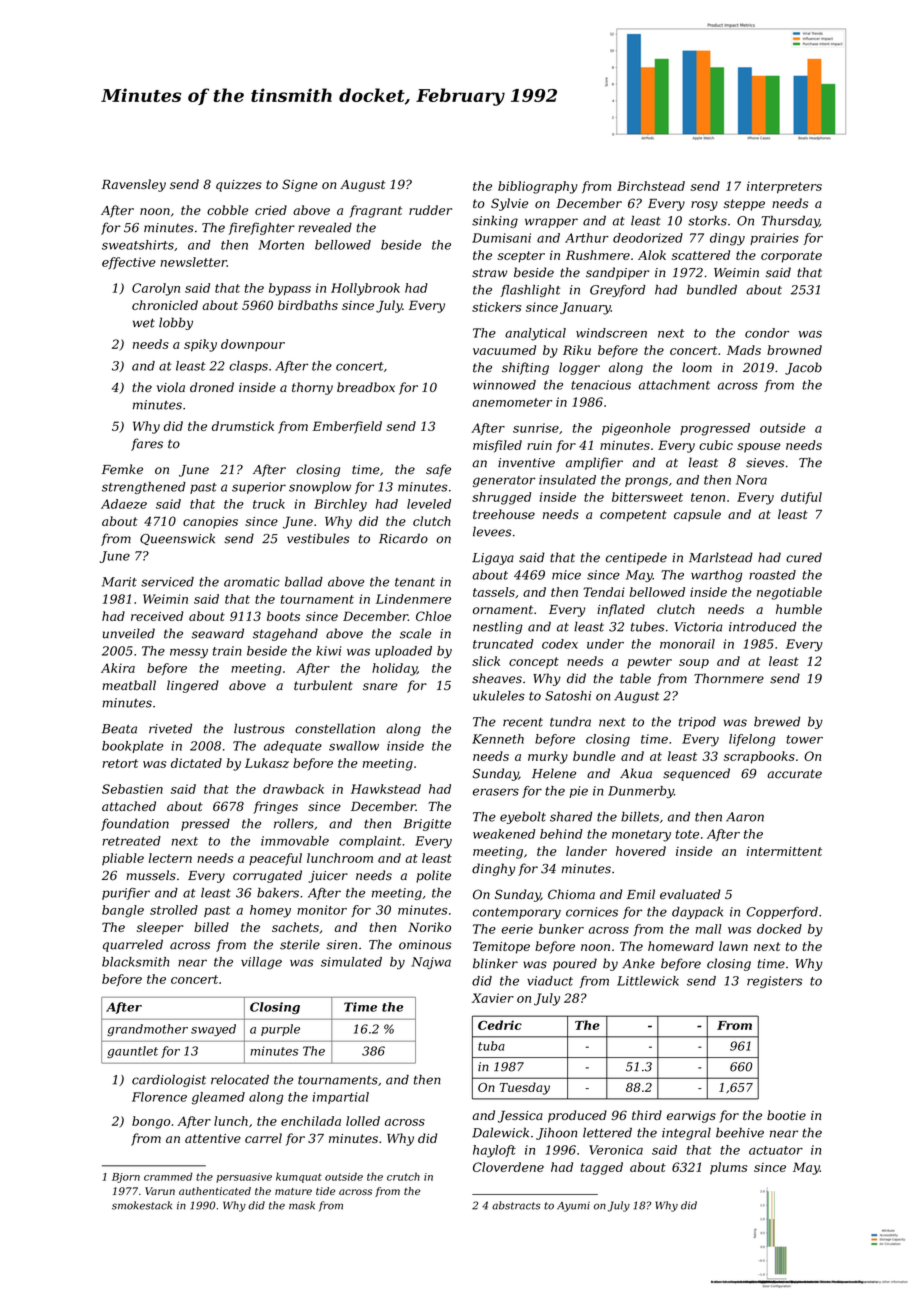 Image resolution: width=924 pixels, height=1308 pixels. Describe the element at coordinates (243, 426) in the screenshot. I see `drumstick` at that location.
